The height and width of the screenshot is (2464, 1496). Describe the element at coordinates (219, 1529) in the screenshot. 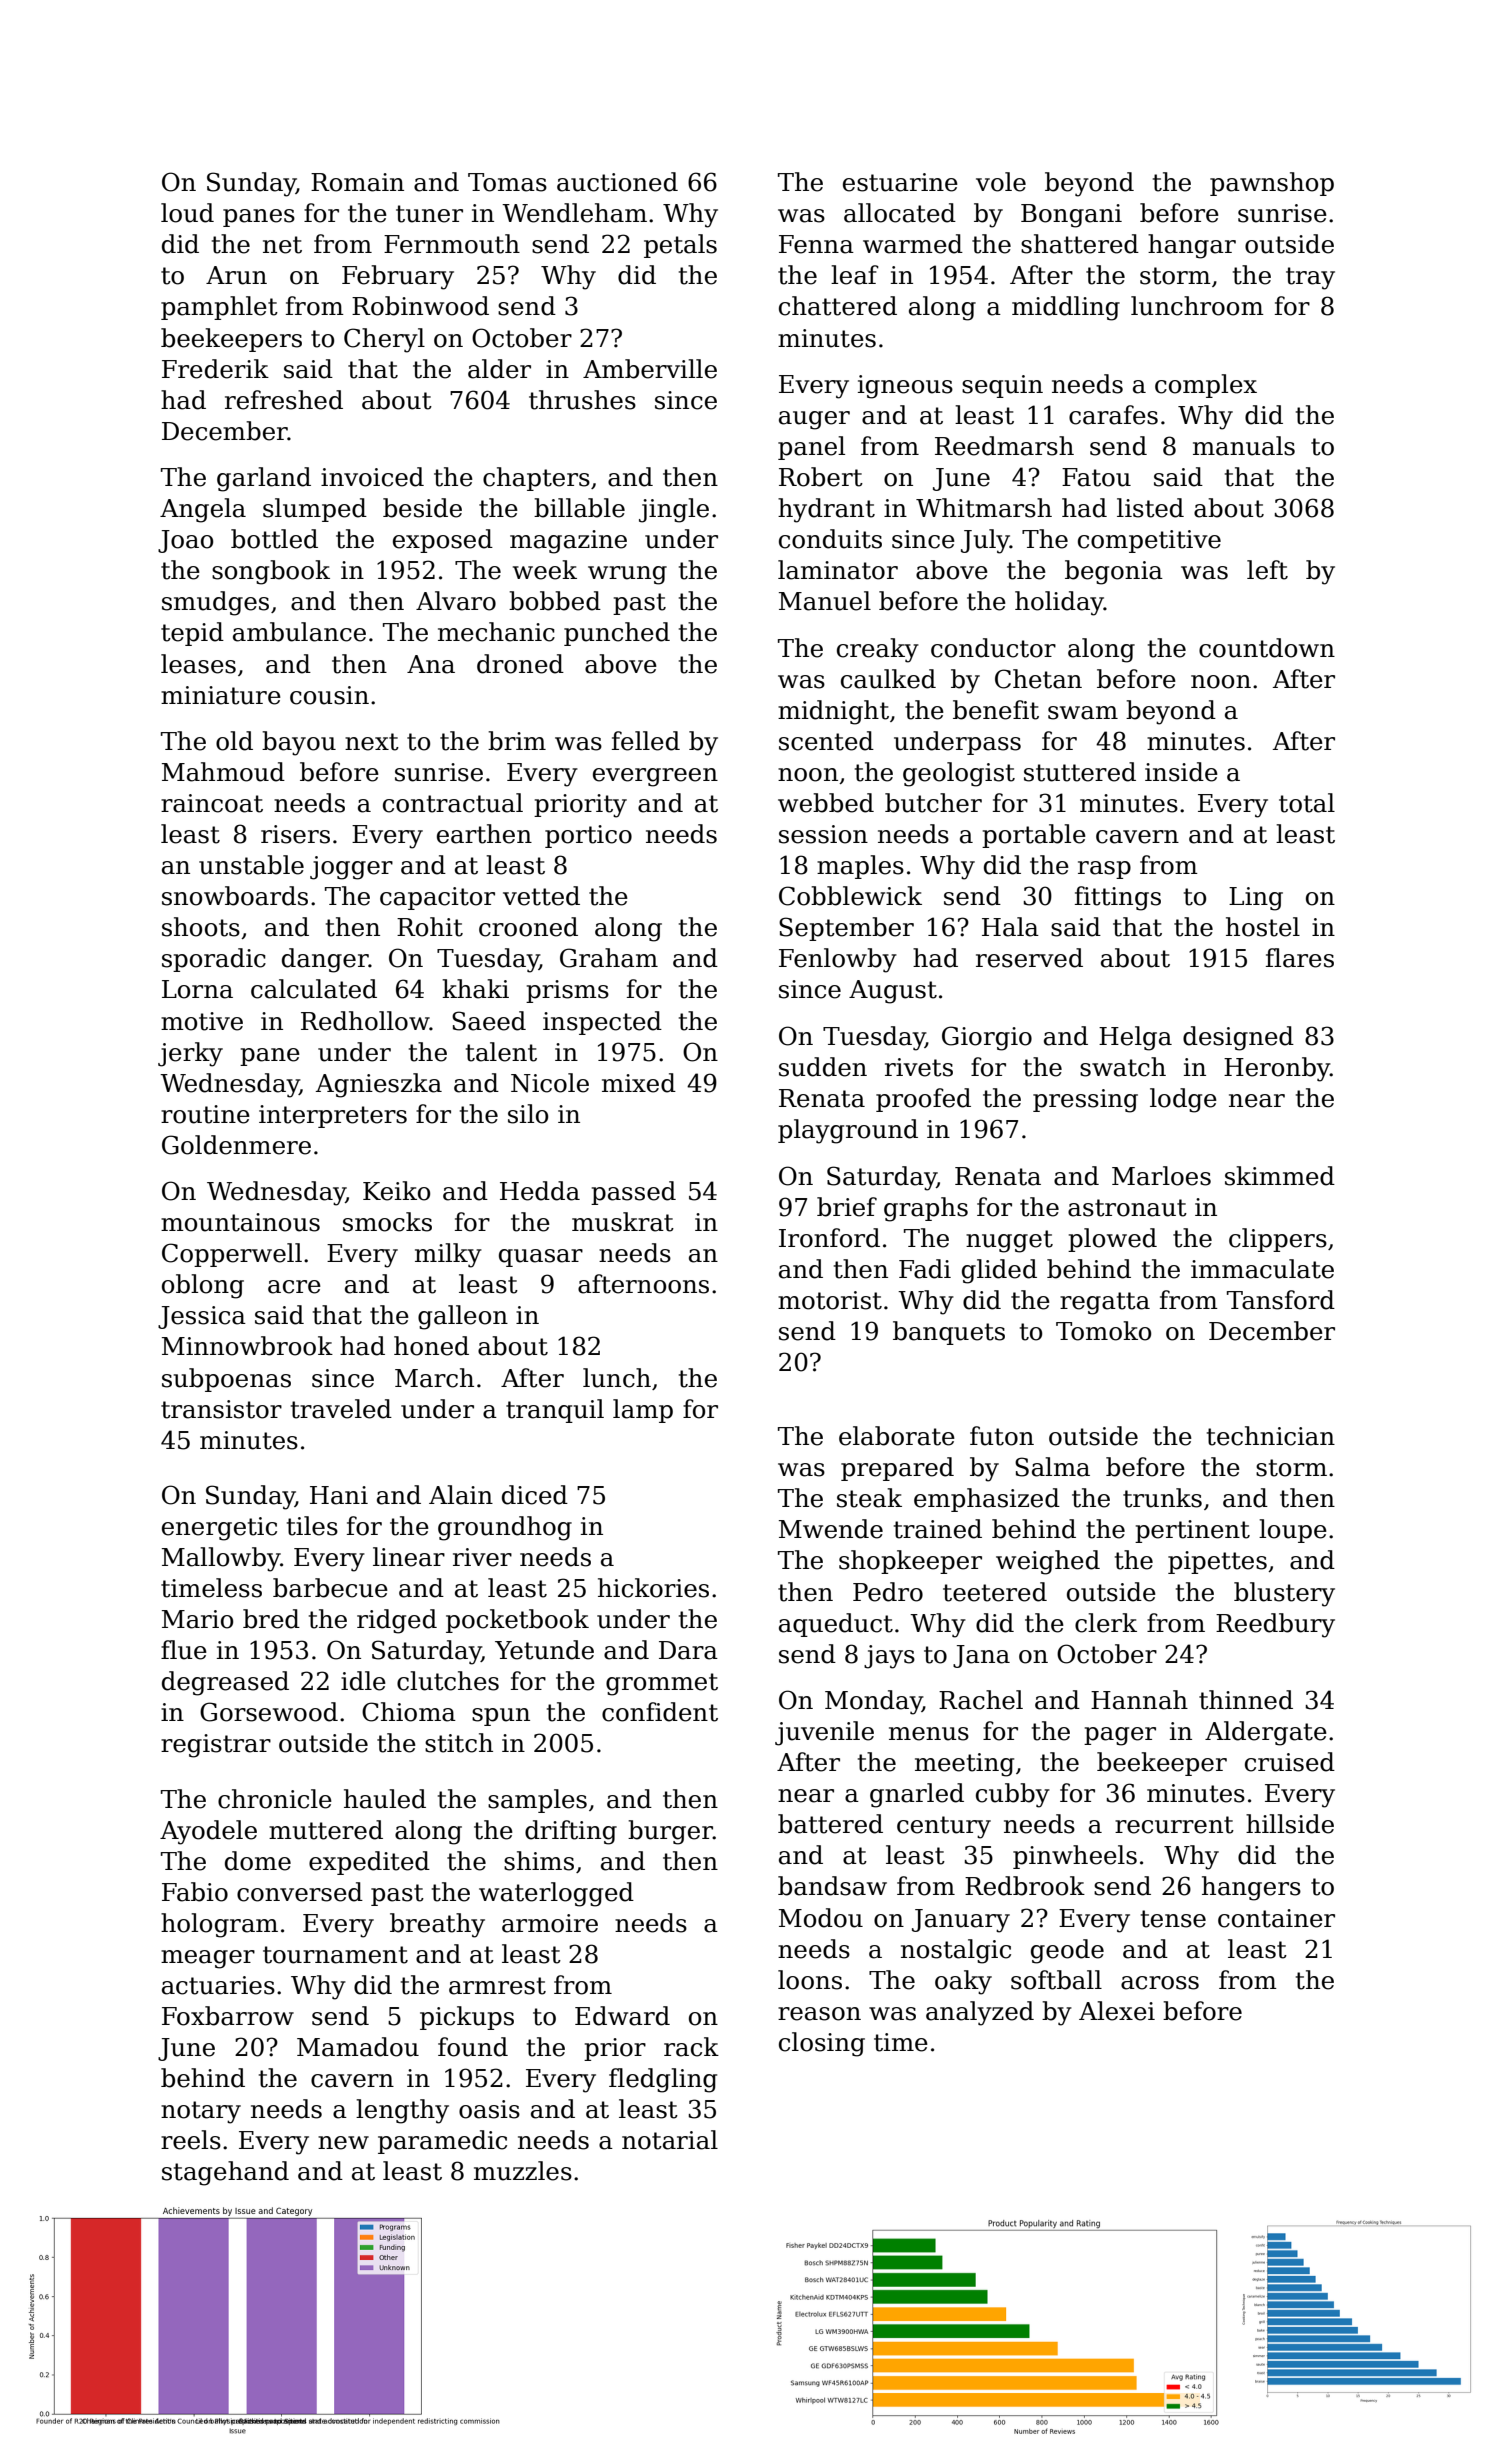

I see `energetic` at that location.
